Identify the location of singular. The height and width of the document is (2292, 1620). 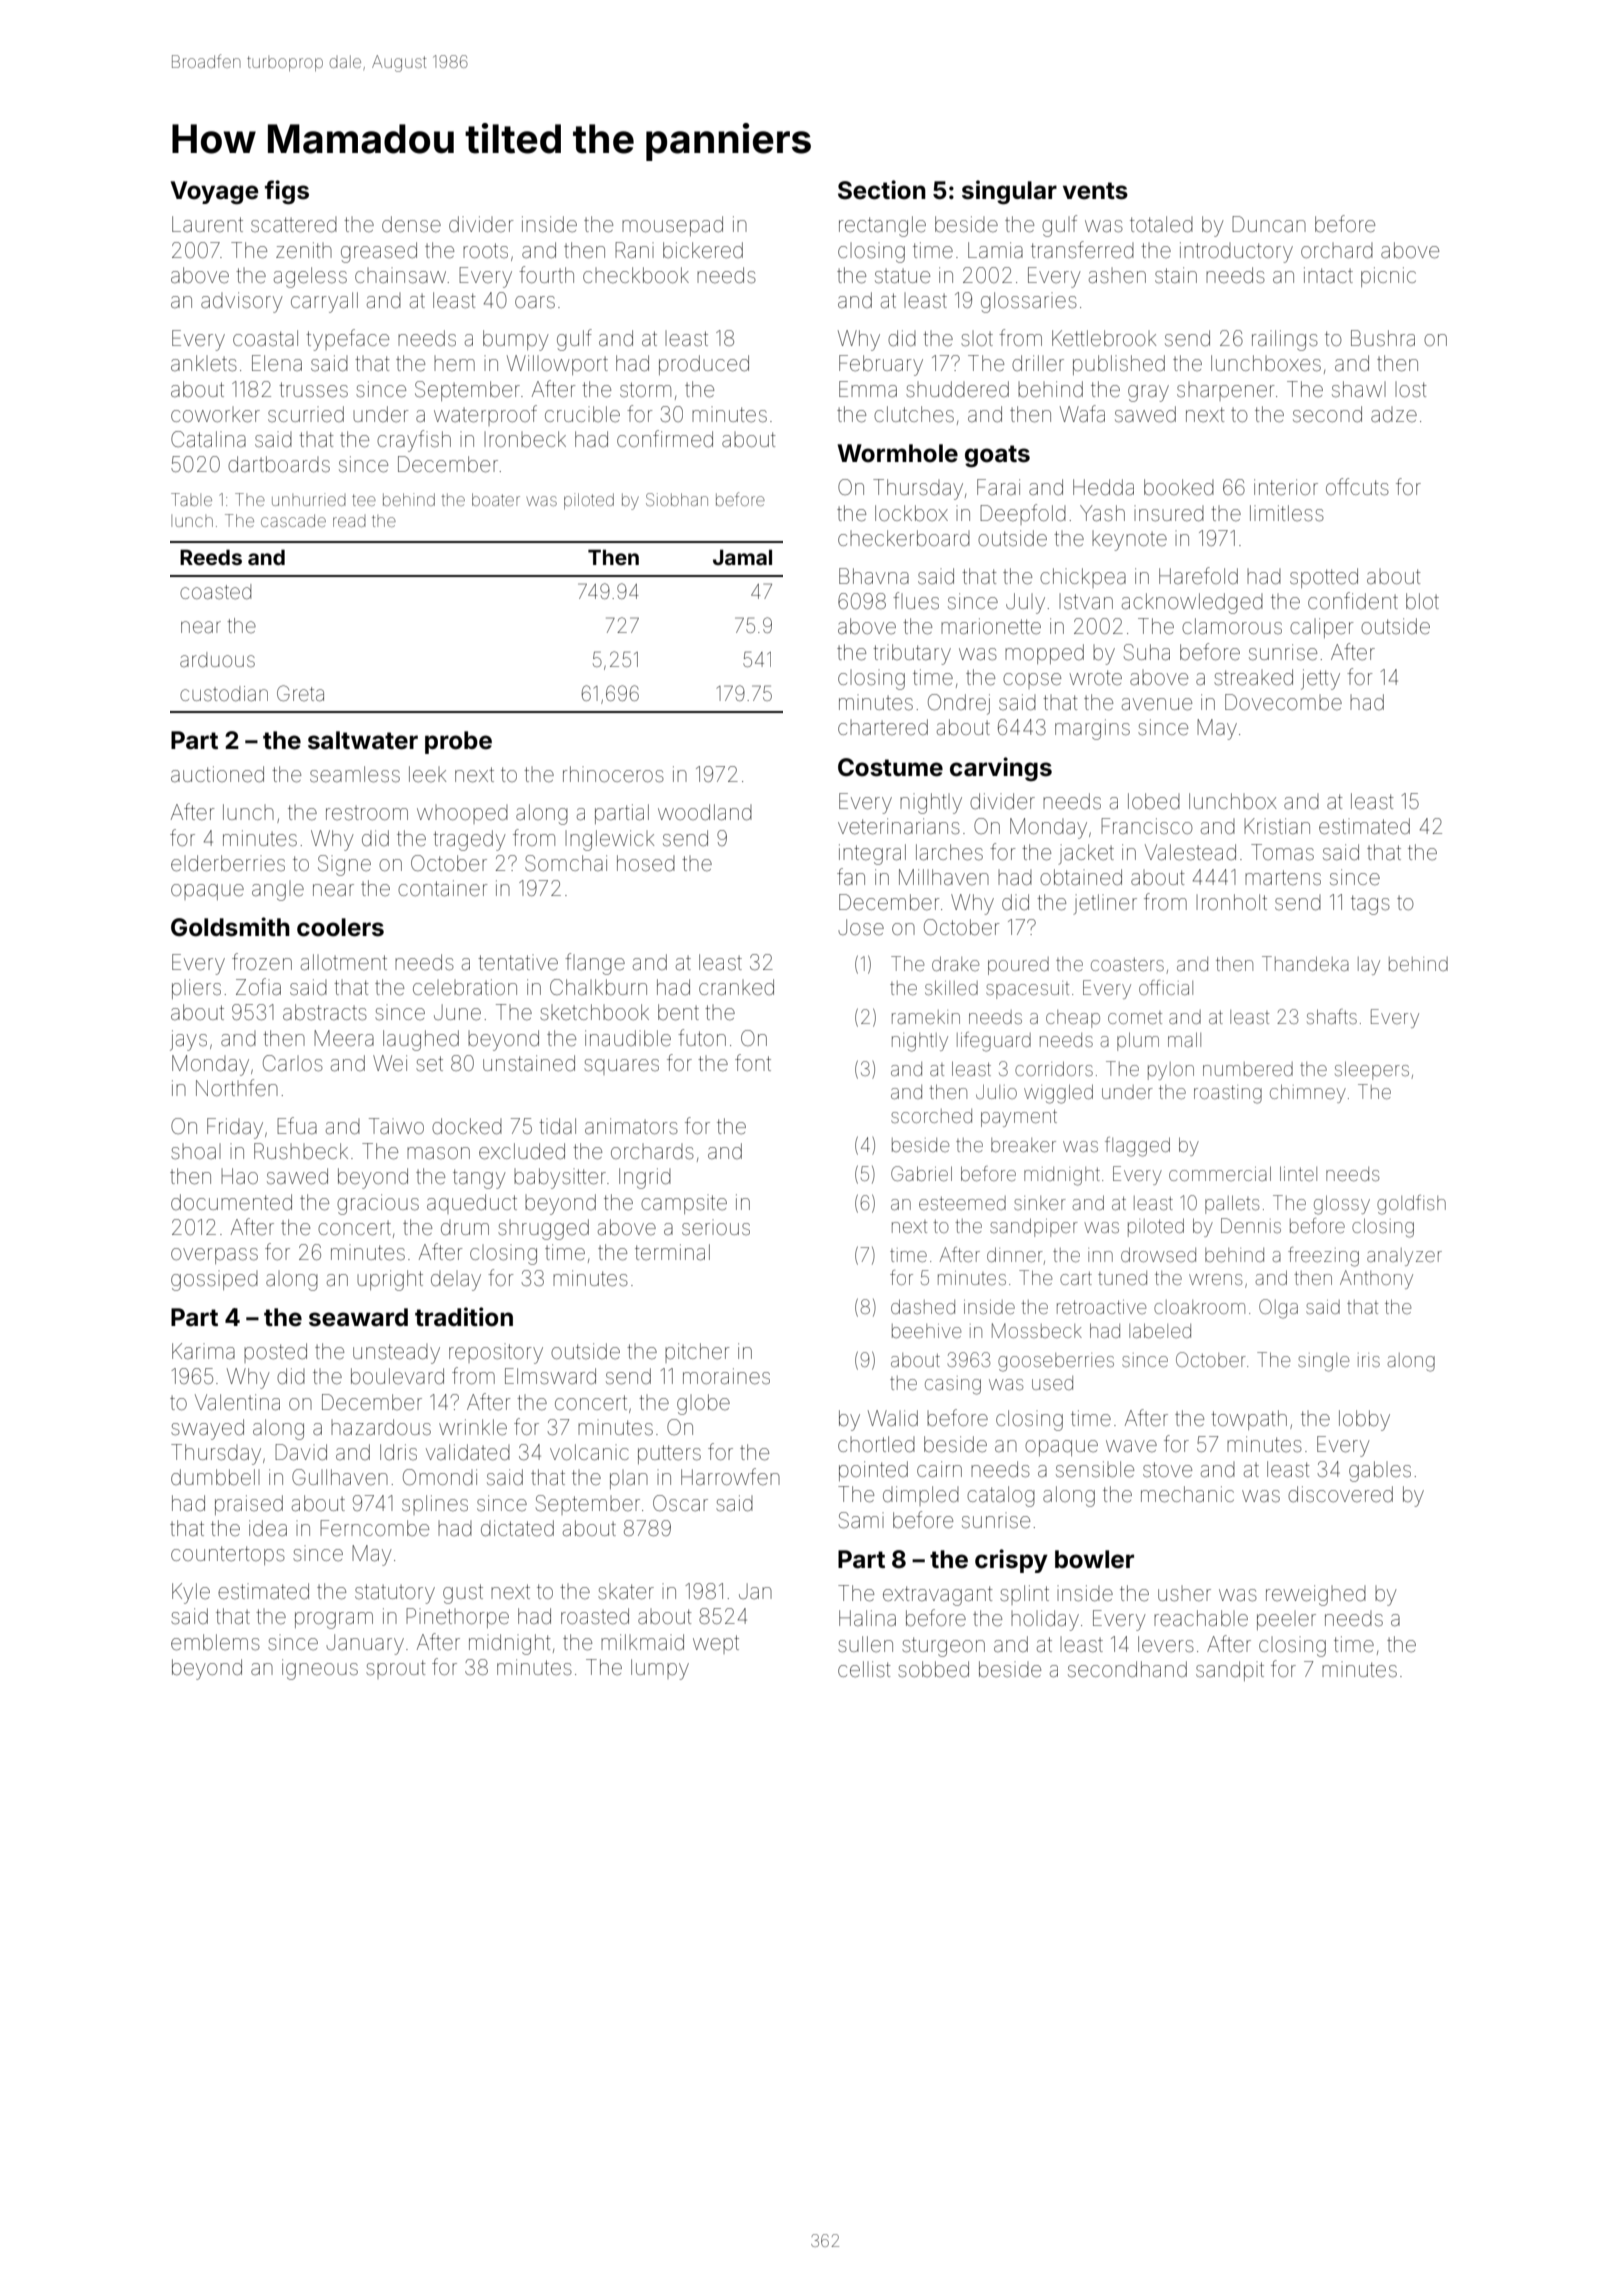
(1009, 192).
